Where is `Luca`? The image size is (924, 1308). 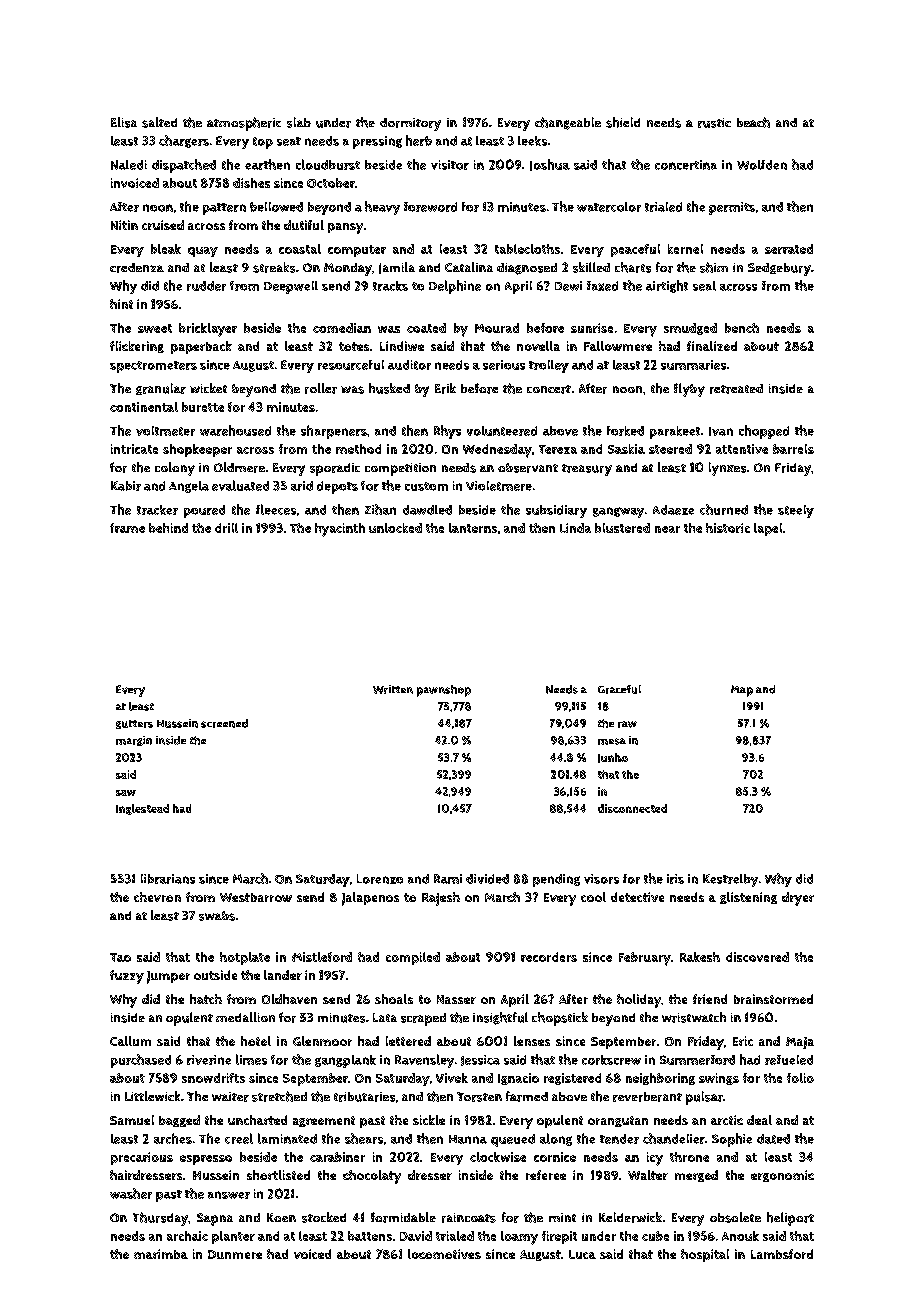 Luca is located at coordinates (582, 1254).
